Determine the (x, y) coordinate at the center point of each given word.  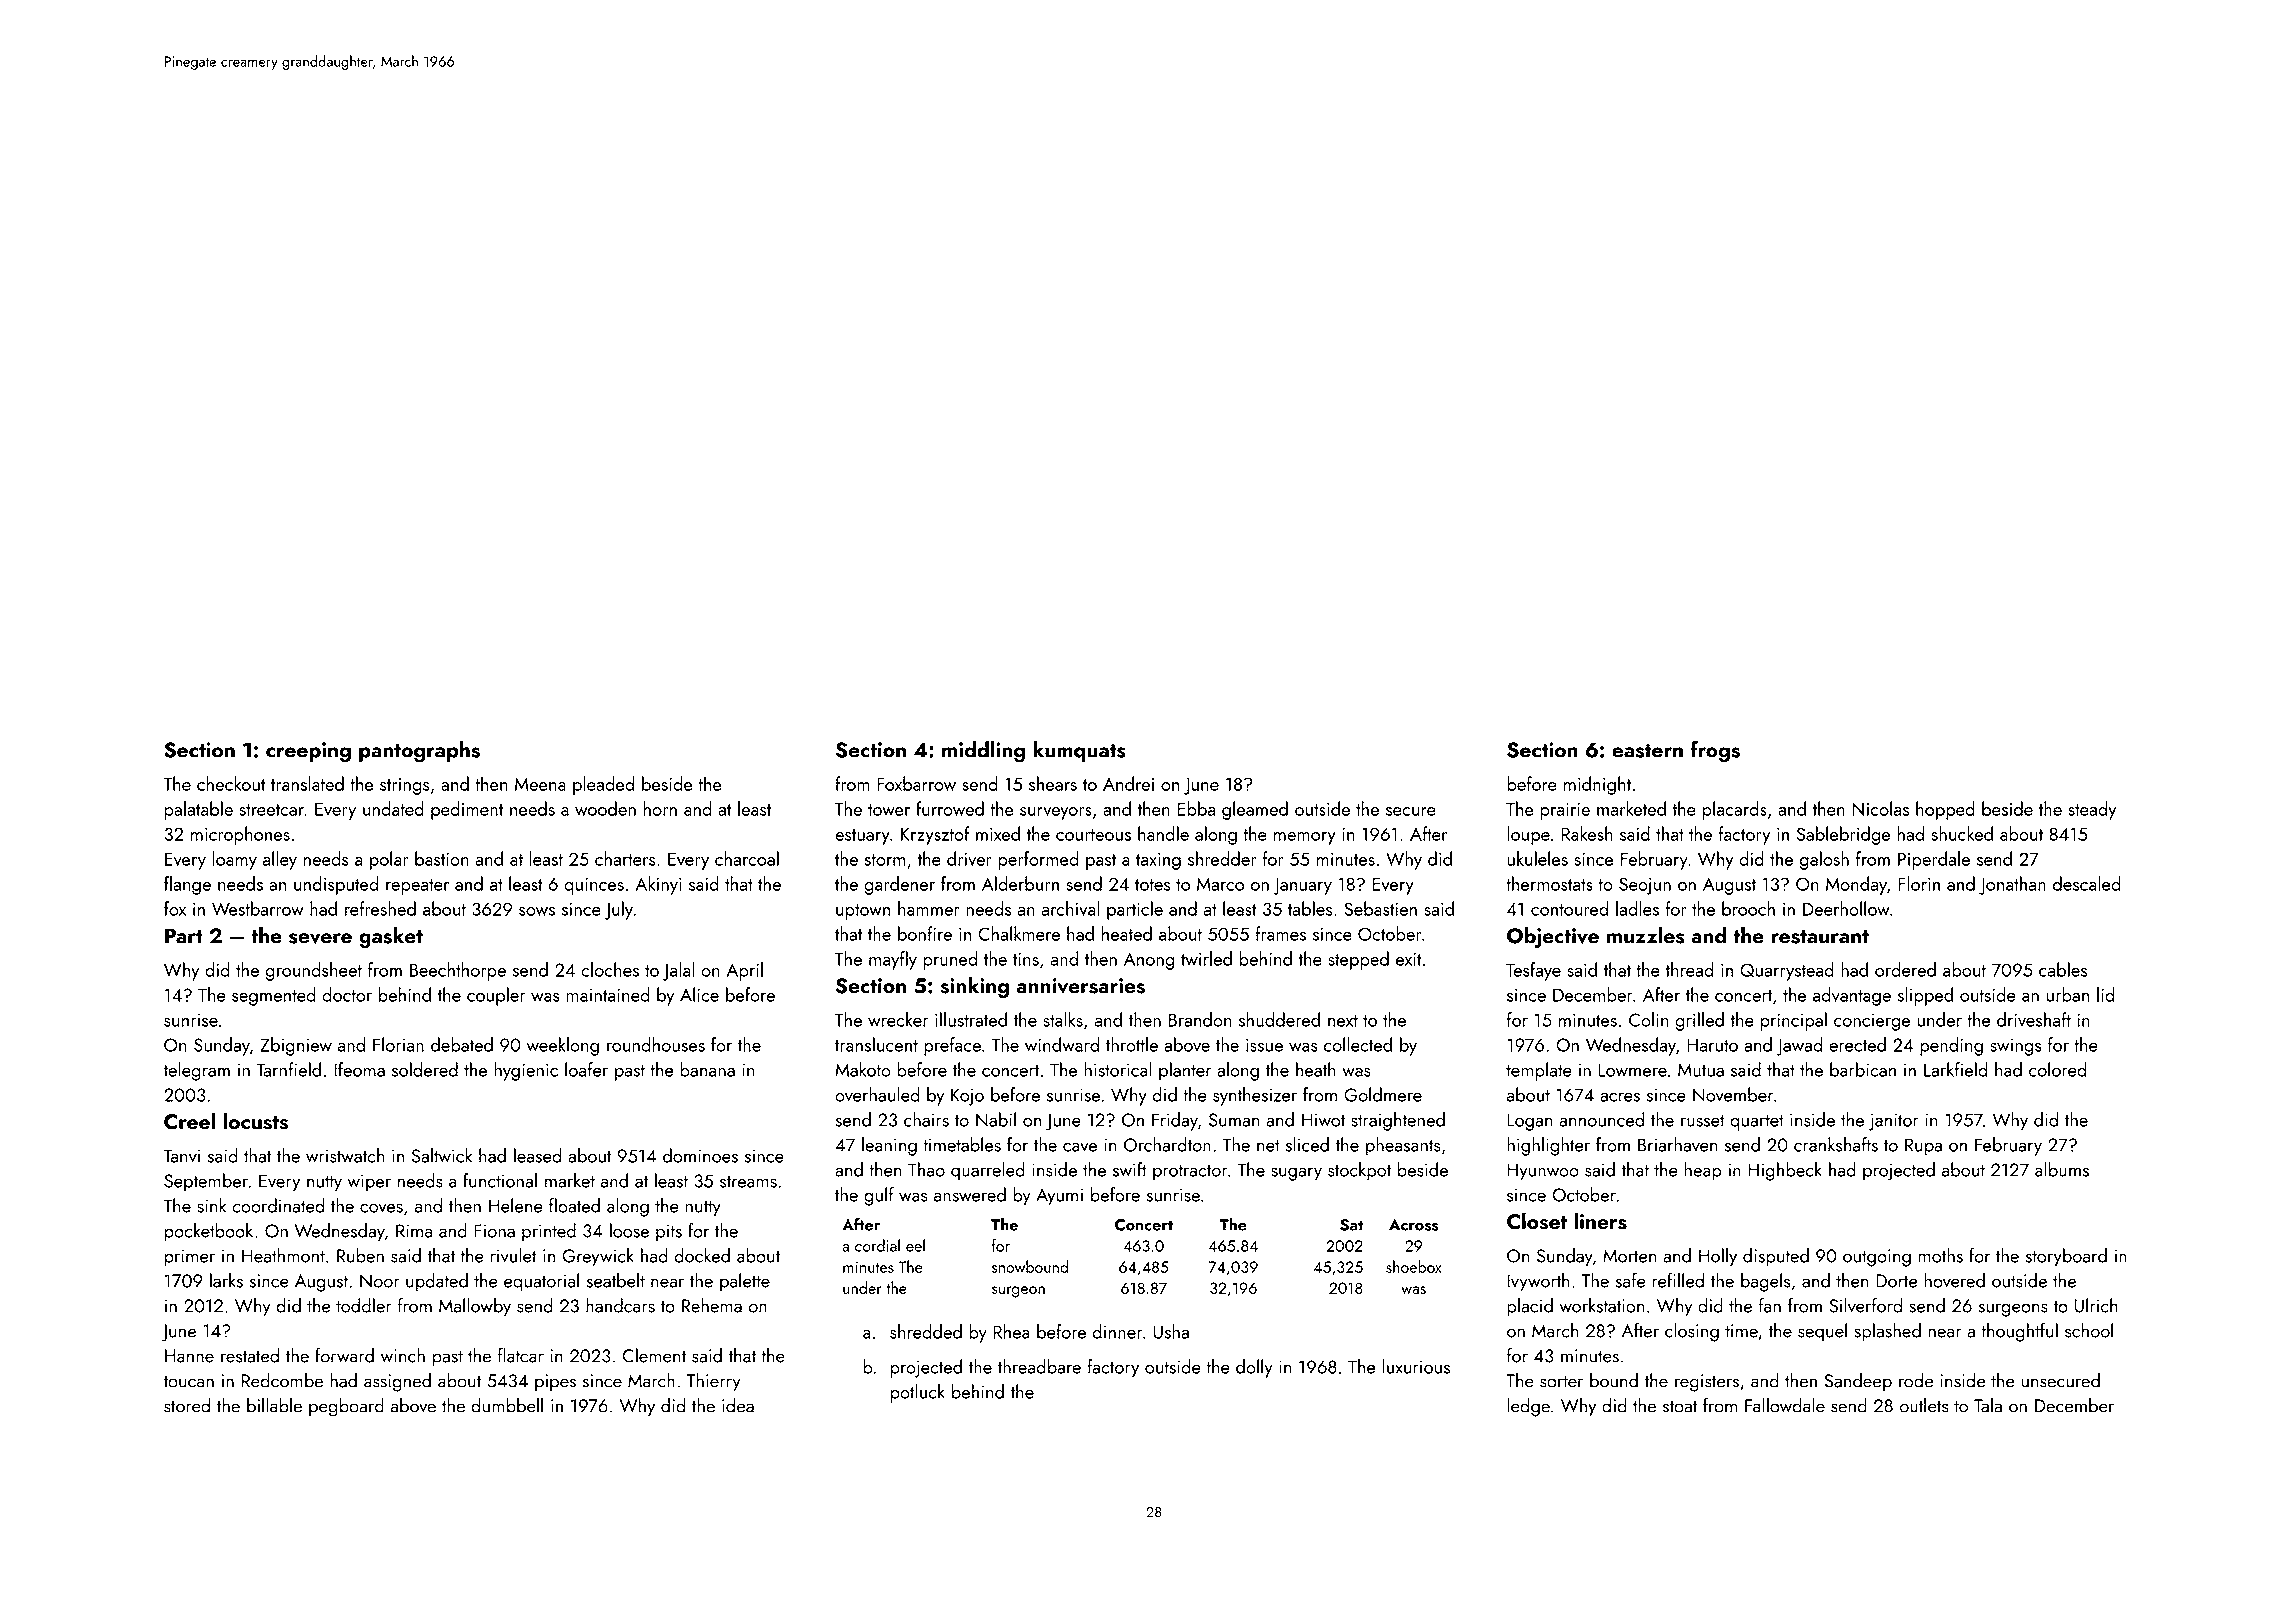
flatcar (521, 1355)
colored (2057, 1069)
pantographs (419, 752)
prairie (1565, 811)
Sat (1351, 1225)
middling (983, 751)
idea (738, 1405)
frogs (1715, 751)
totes (1152, 885)
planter (1185, 1071)
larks (226, 1280)
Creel (189, 1121)
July (619, 910)
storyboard (2066, 1257)
